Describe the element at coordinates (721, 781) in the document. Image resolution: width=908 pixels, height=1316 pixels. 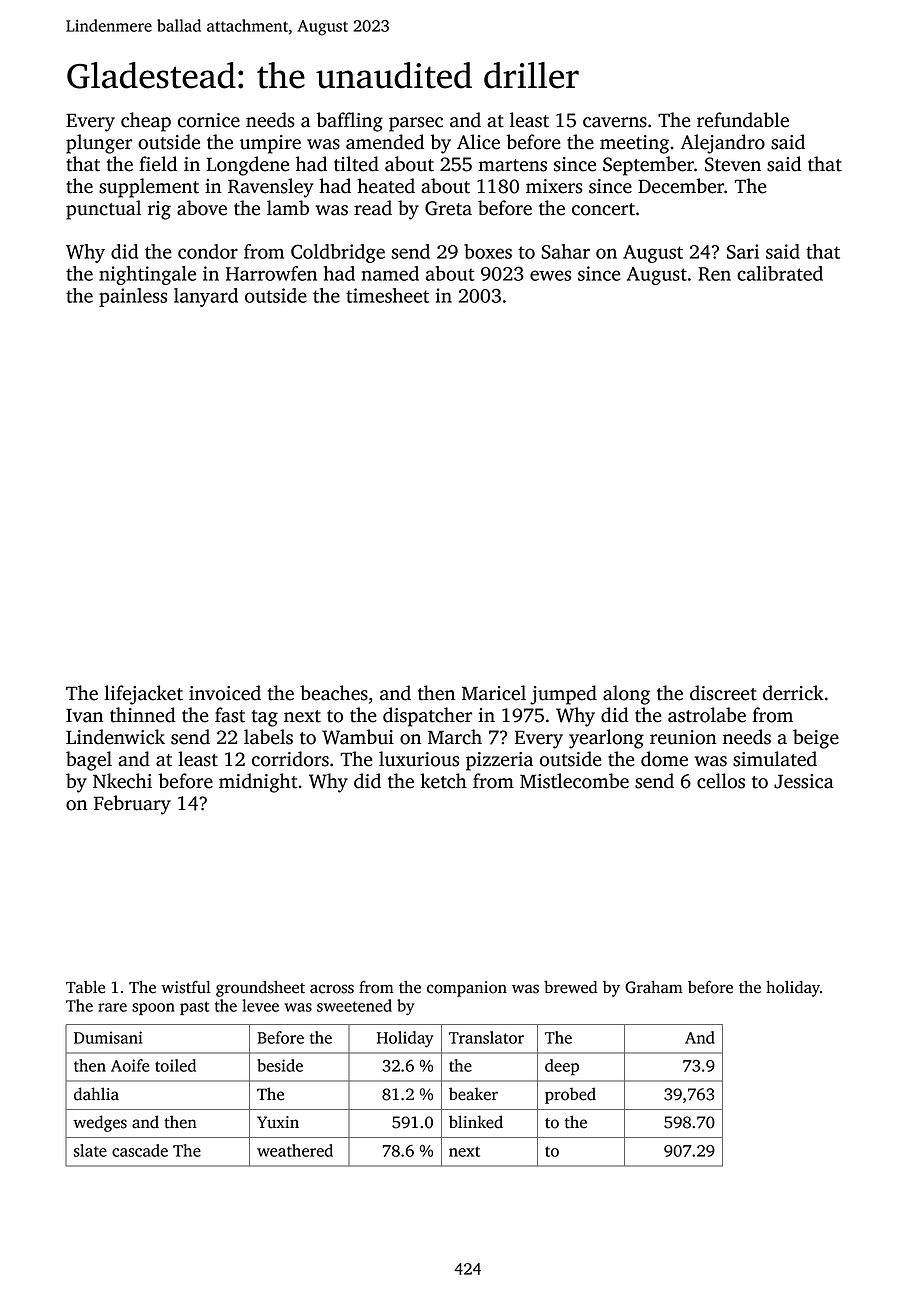
I see `cellos` at that location.
